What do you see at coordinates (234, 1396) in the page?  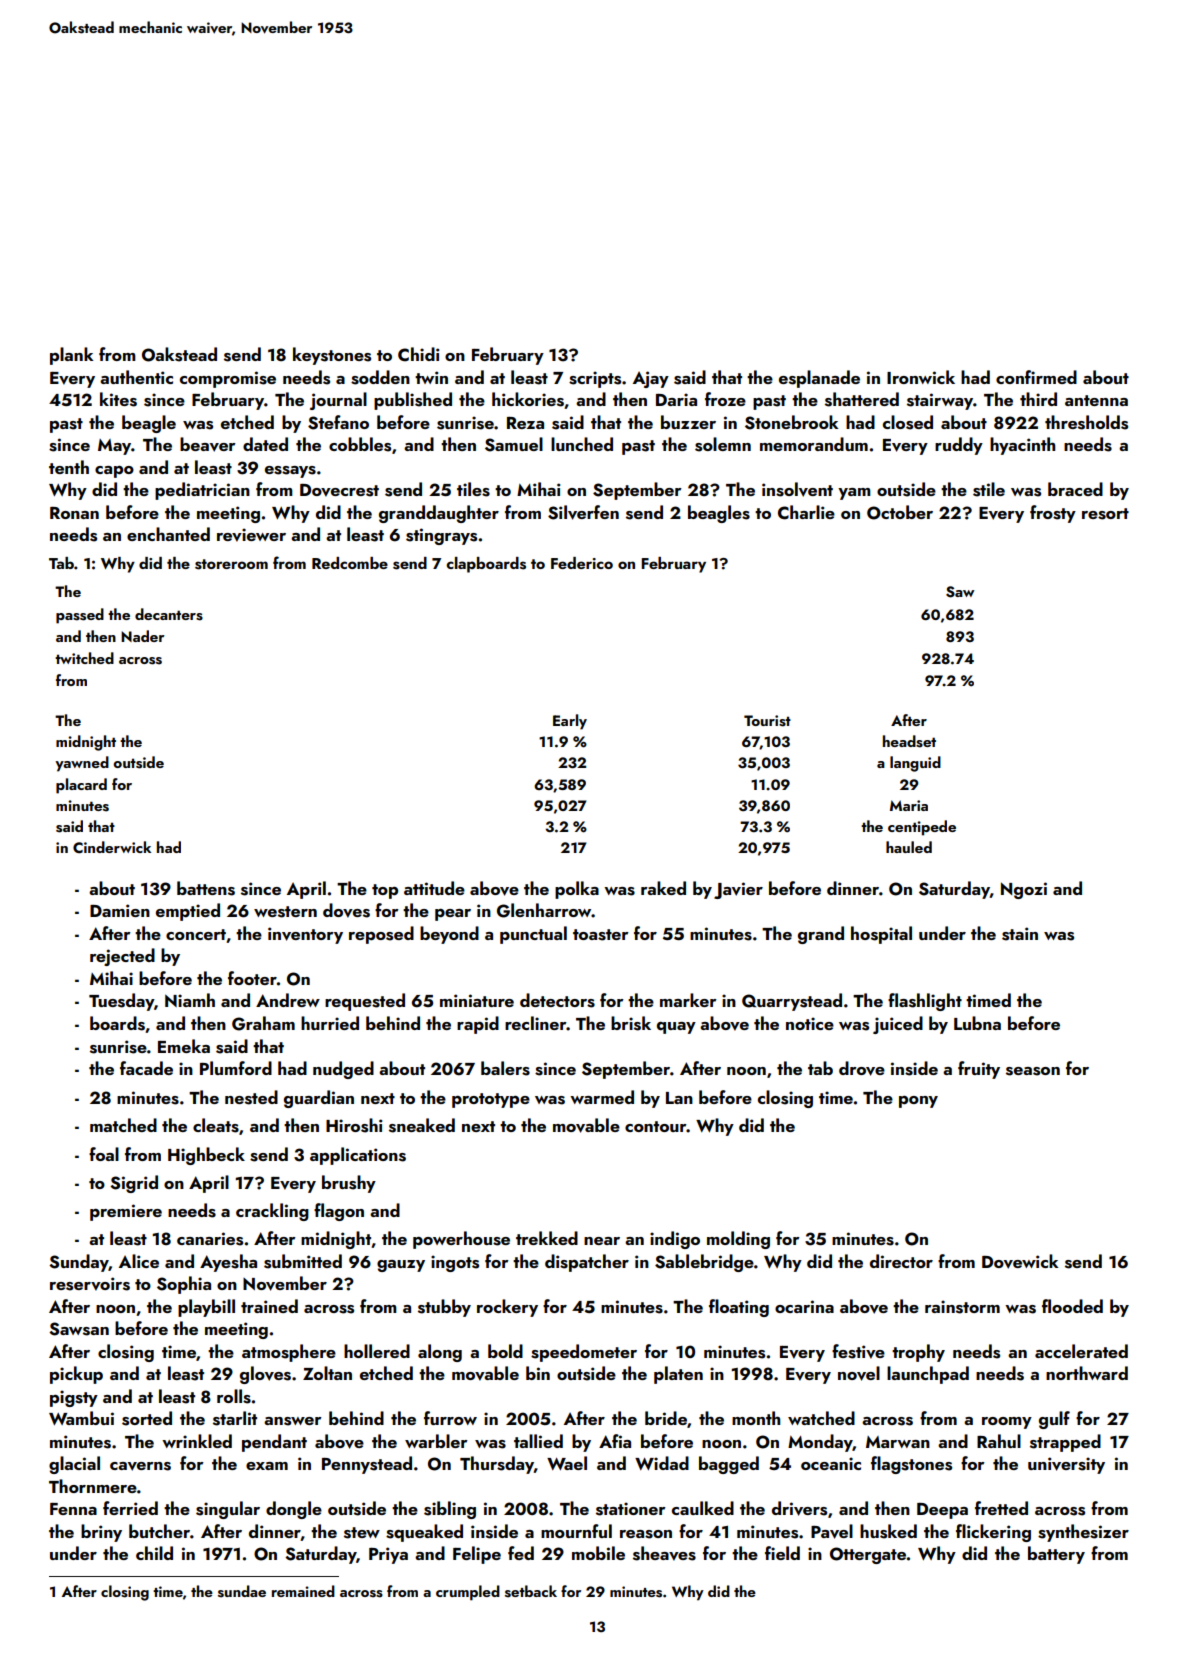 I see `rolls` at bounding box center [234, 1396].
